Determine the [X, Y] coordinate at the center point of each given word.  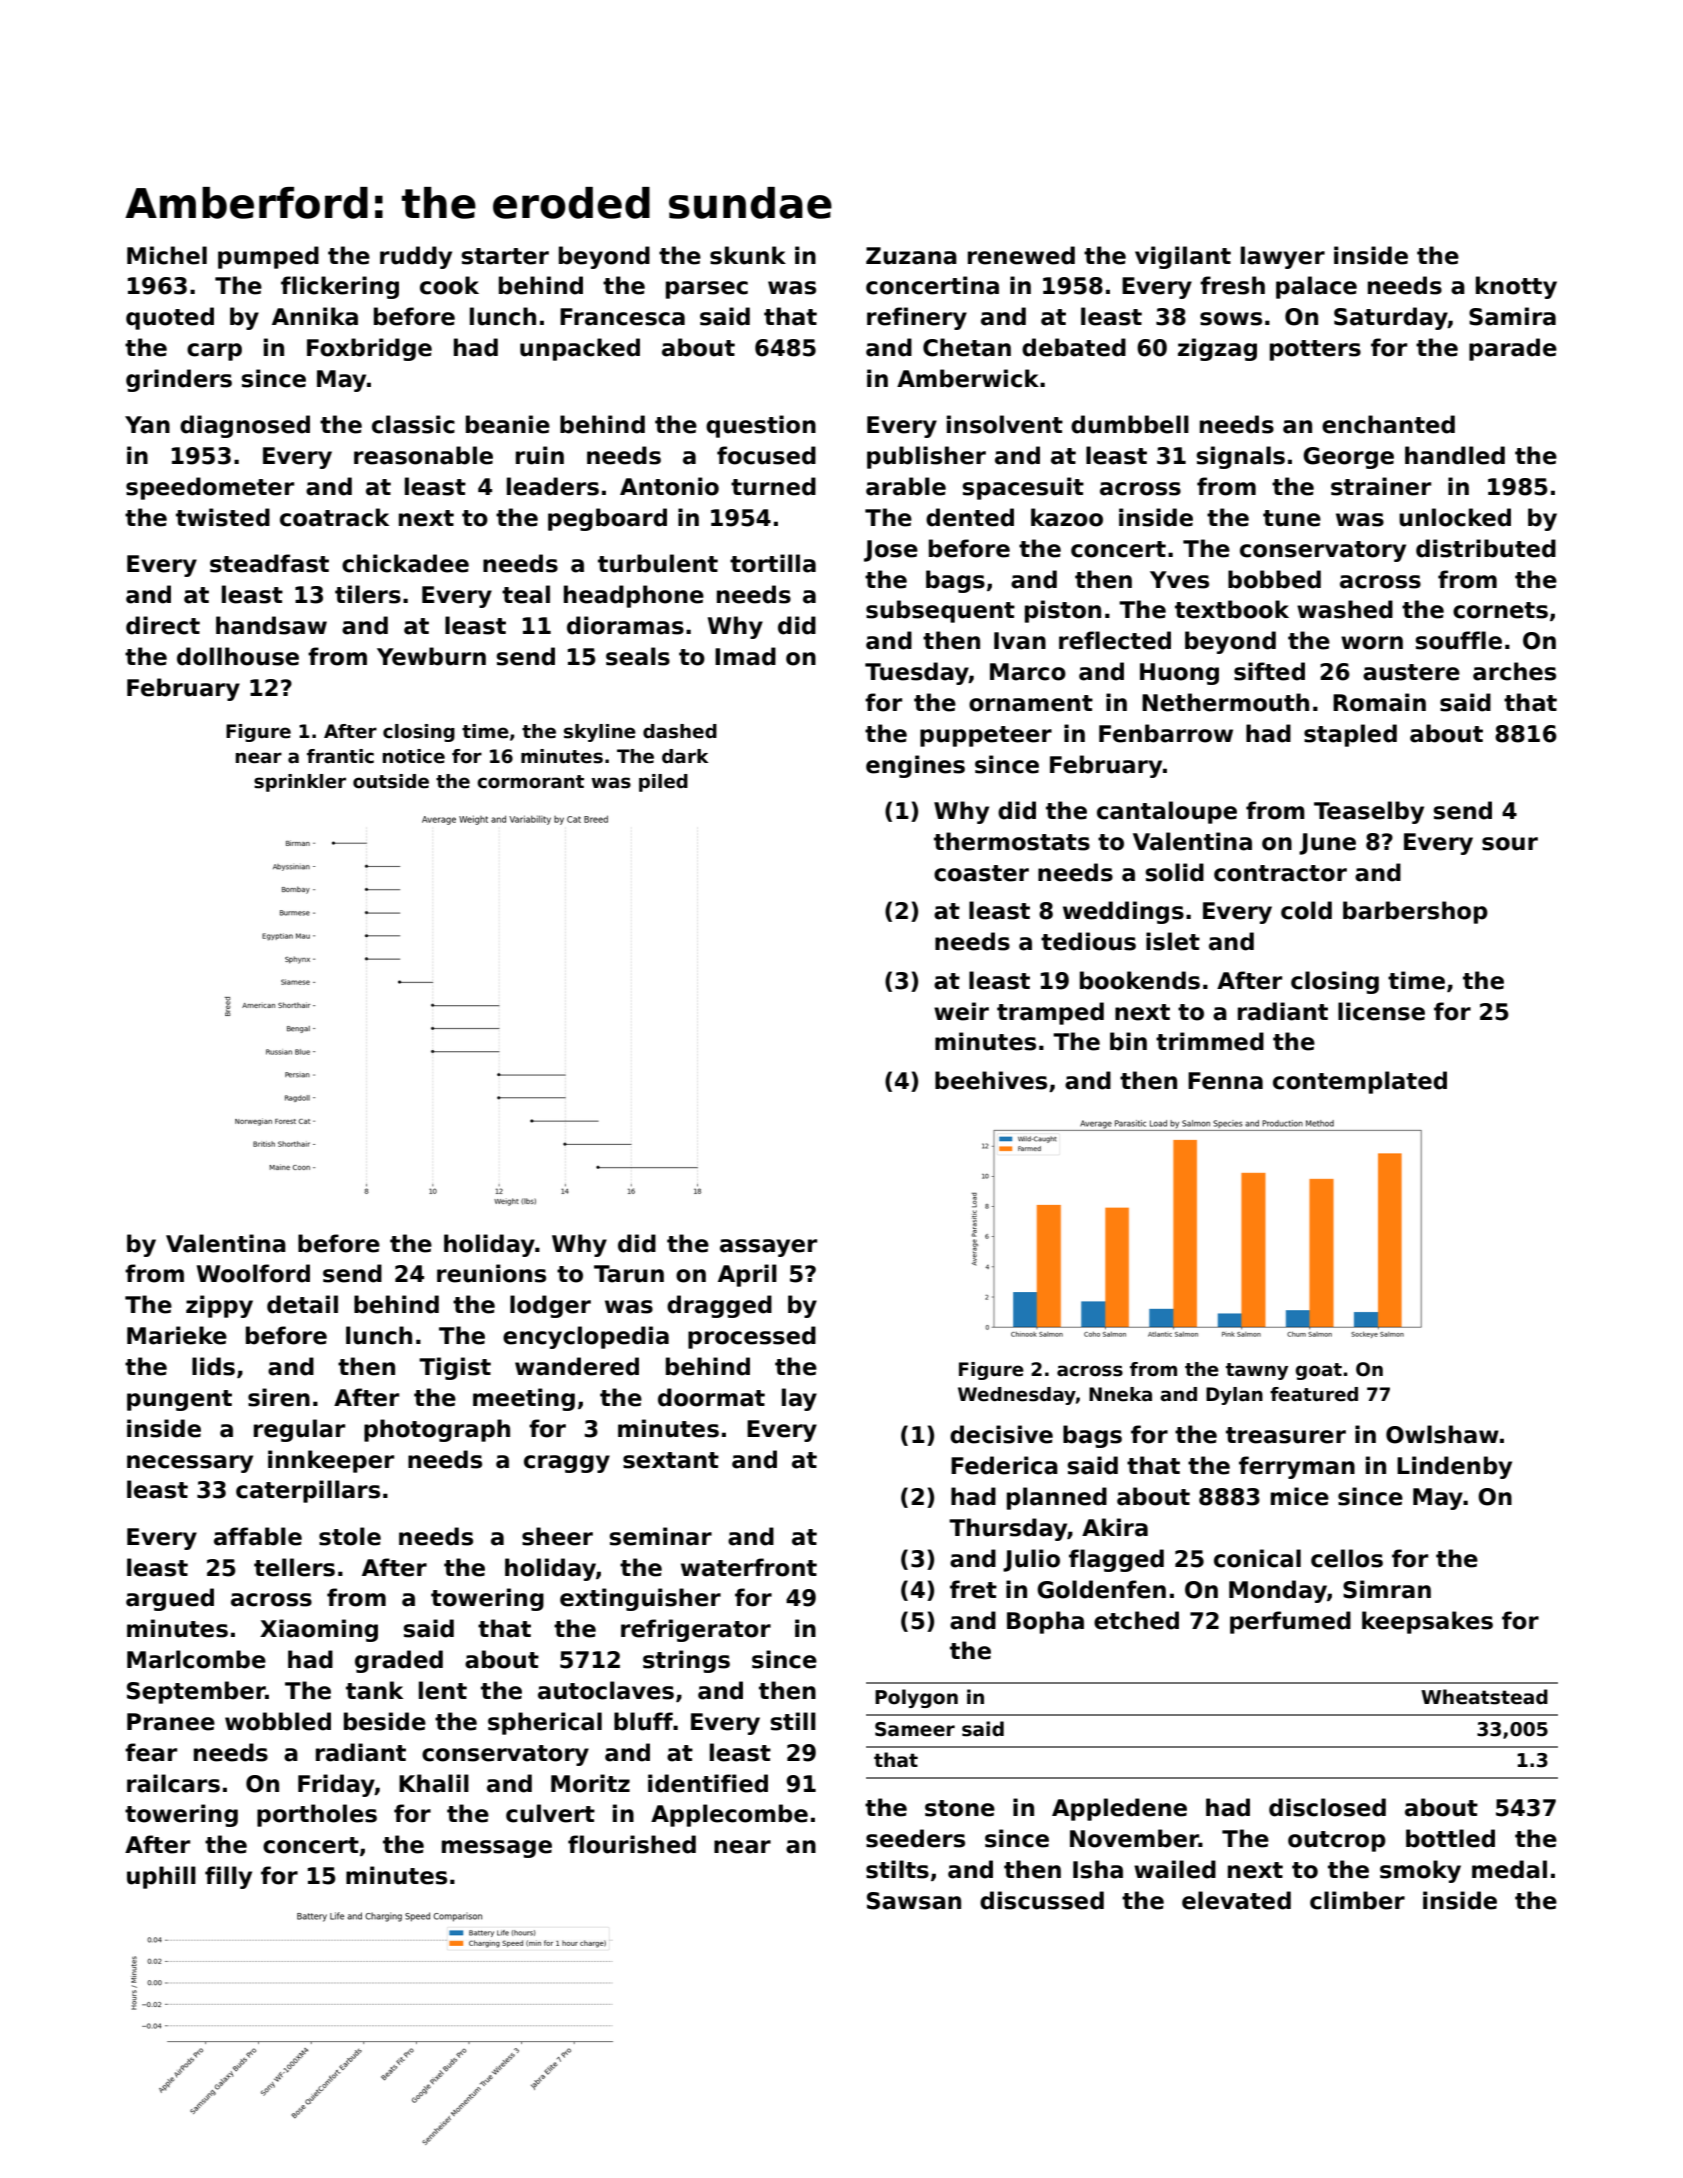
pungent [179, 1400]
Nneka [1120, 1394]
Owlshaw [1442, 1434]
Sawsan [914, 1901]
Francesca [622, 317]
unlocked [1455, 517]
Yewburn [431, 656]
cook [449, 285]
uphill [161, 1877]
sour [1510, 844]
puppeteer [986, 736]
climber [1357, 1900]
